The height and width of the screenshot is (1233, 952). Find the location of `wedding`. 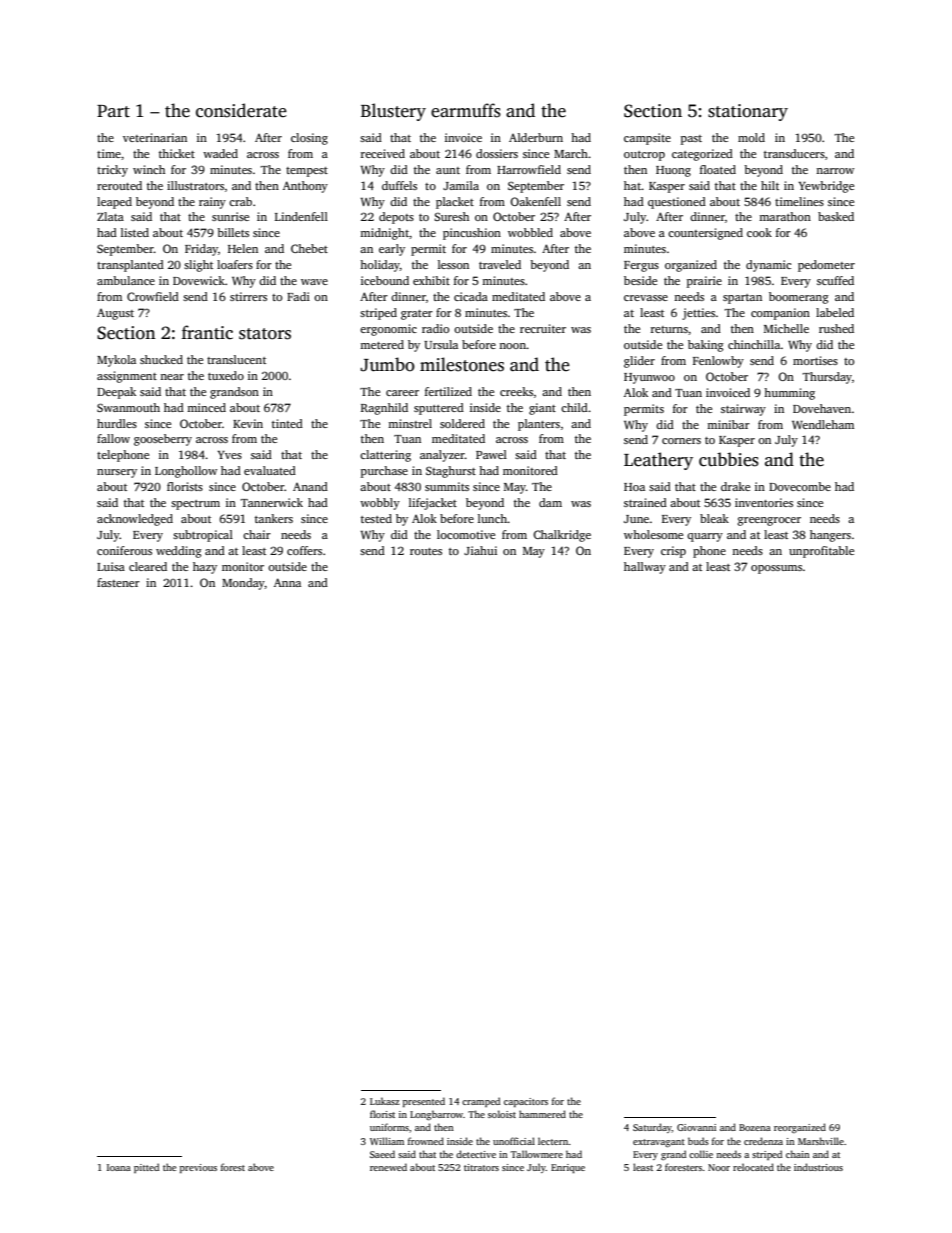

wedding is located at coordinates (179, 552).
